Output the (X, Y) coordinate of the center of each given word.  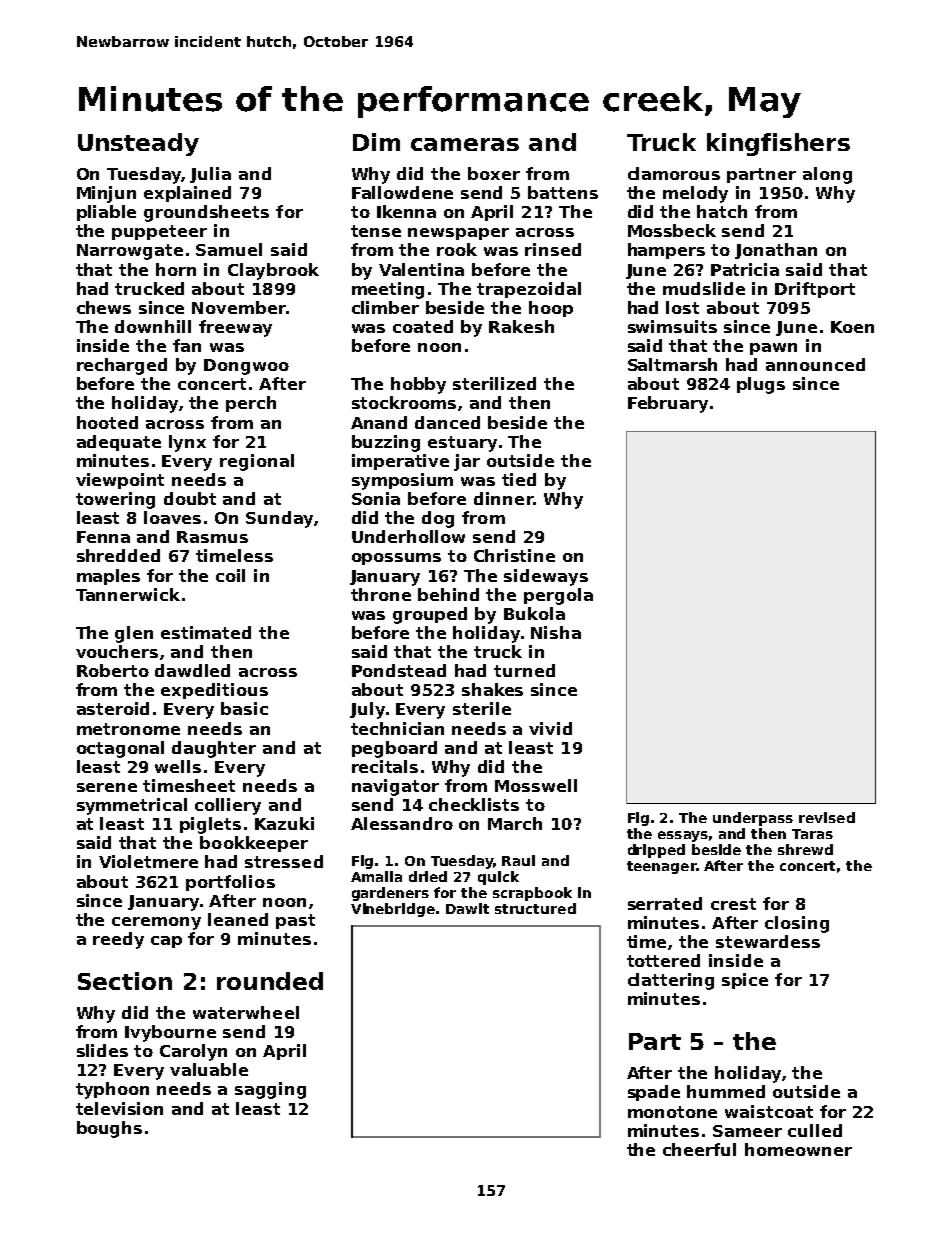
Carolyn (193, 1052)
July (367, 710)
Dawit (467, 908)
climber (385, 307)
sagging (270, 1090)
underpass (753, 819)
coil (230, 575)
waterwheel (246, 1012)
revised (827, 817)
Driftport (815, 290)
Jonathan (776, 251)
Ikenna (406, 211)
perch (251, 404)
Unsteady (138, 144)
